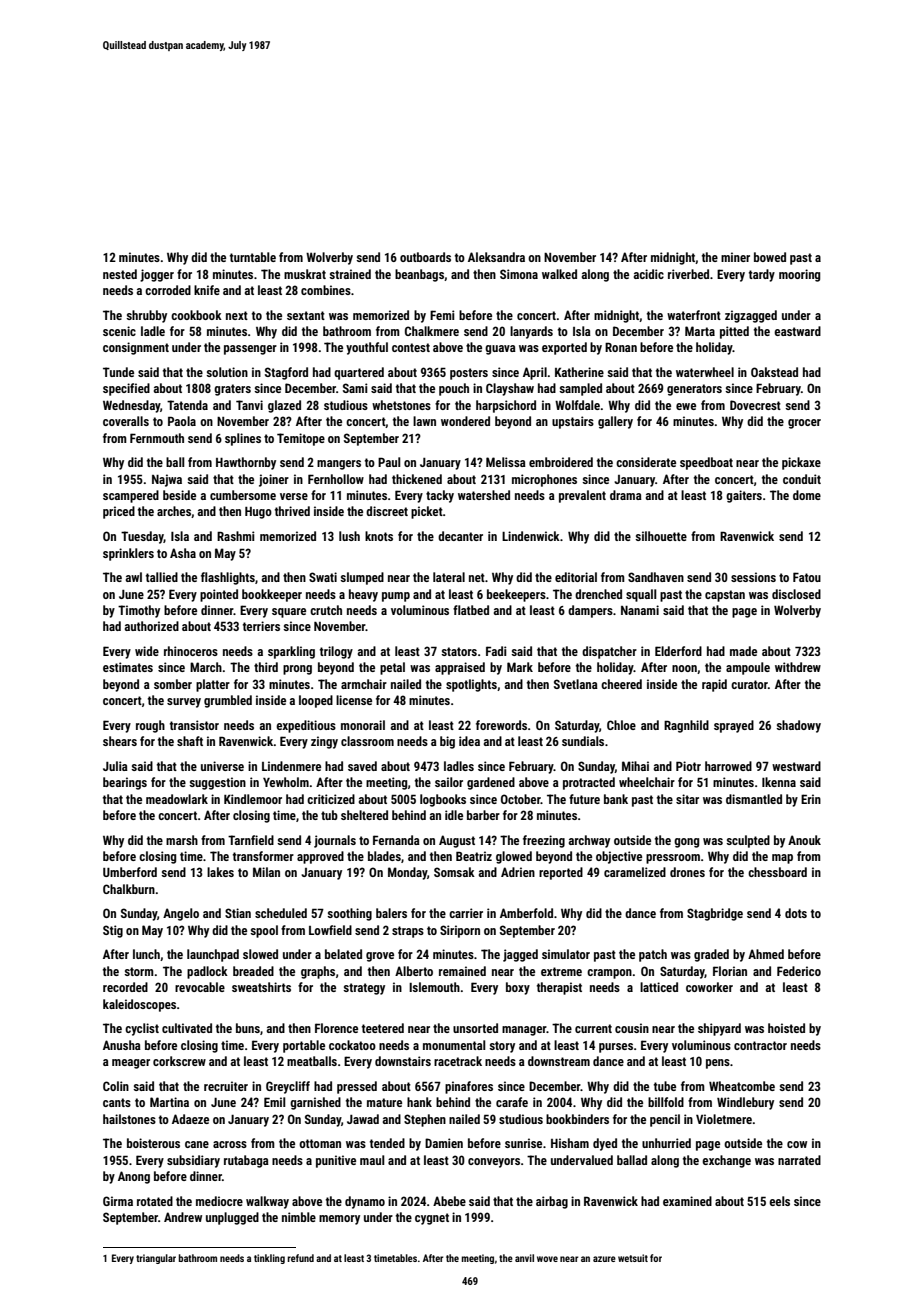 This screenshot has height=1308, width=924. Describe the element at coordinates (253, 257) in the screenshot. I see `turntable` at that location.
